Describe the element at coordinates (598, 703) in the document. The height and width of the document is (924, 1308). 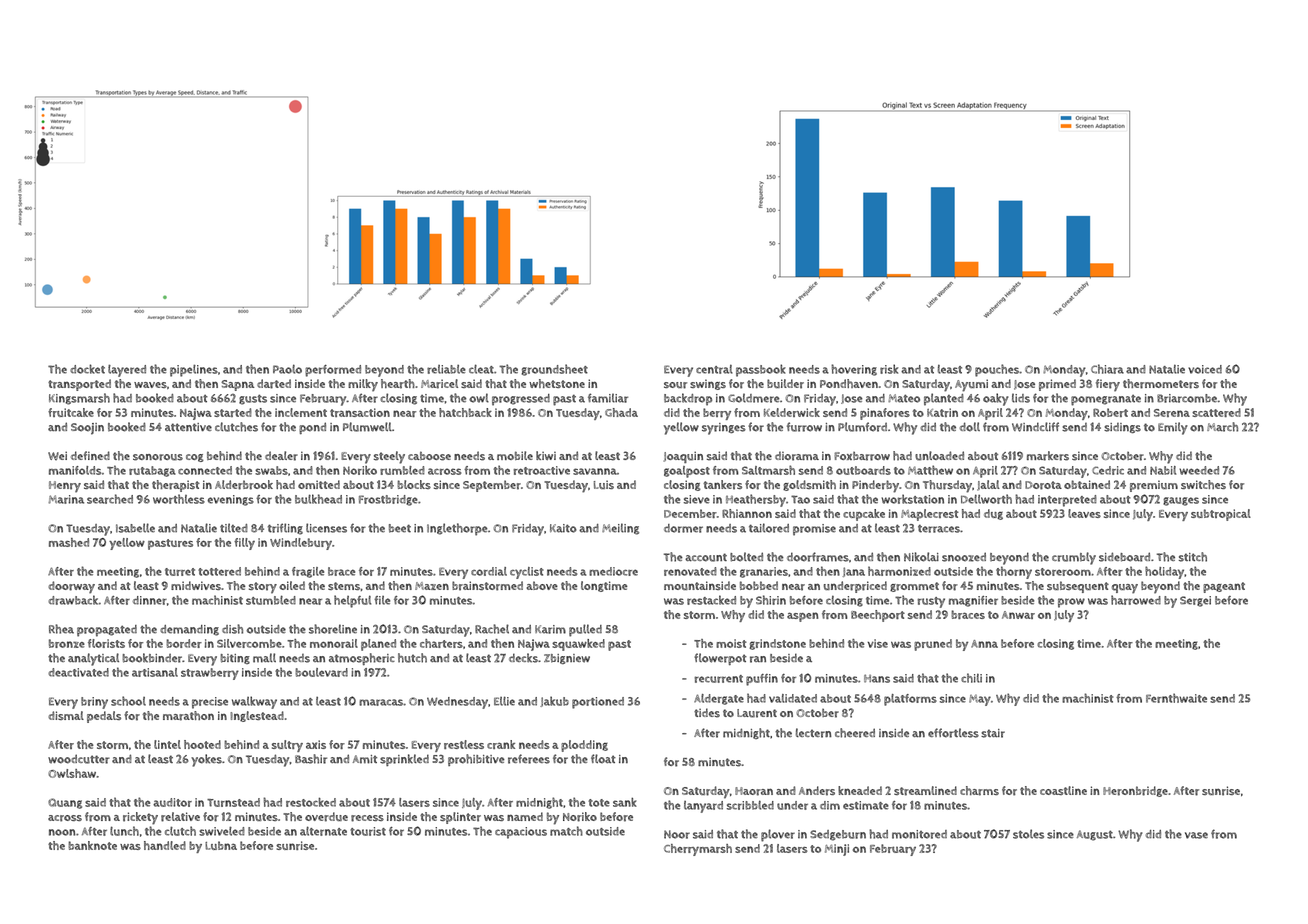
I see `portioned` at that location.
